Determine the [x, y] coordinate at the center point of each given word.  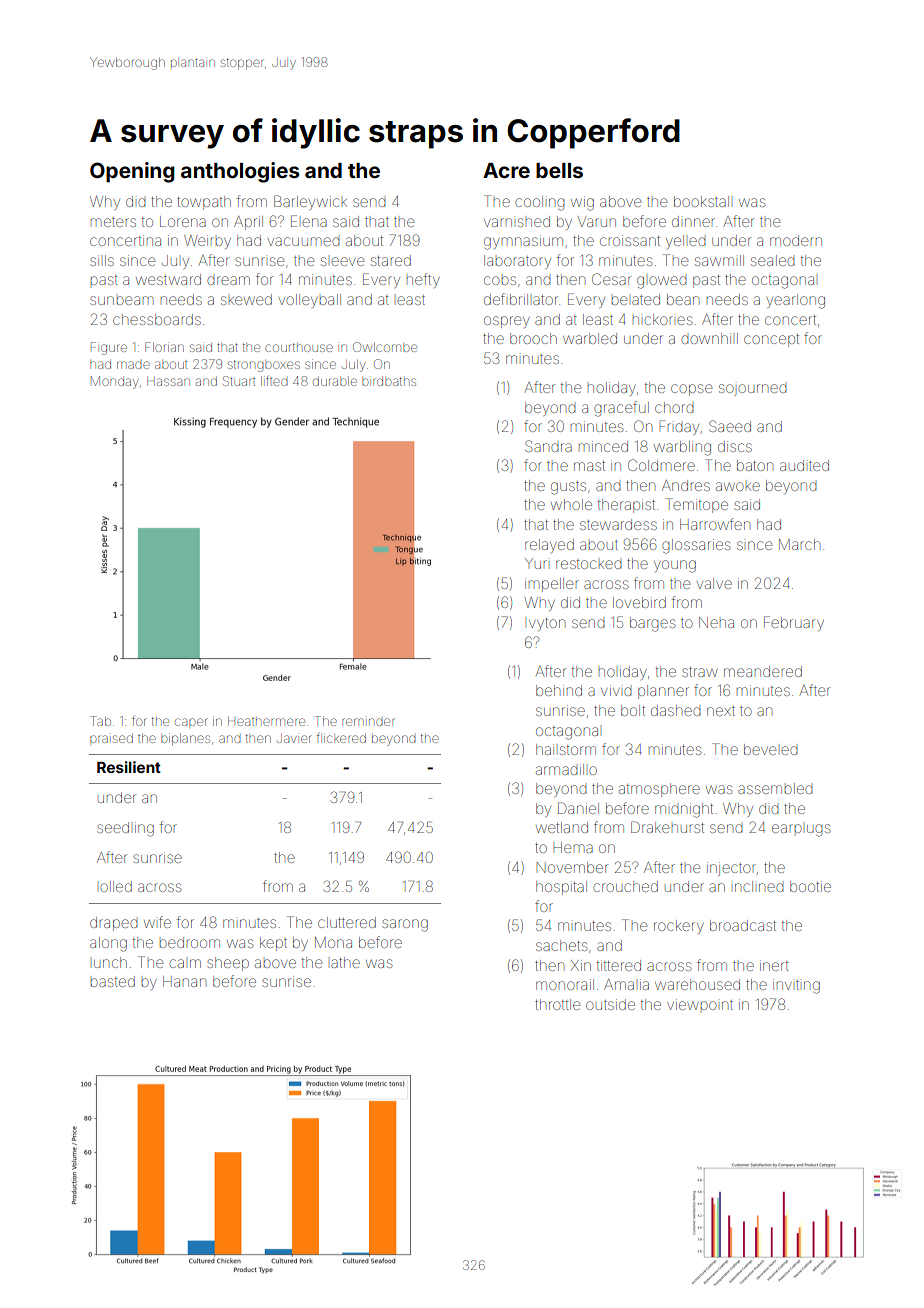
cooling [540, 203]
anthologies [240, 172]
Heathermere [266, 721]
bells [559, 170]
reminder [368, 722]
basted [113, 981]
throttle [557, 1004]
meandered [763, 671]
